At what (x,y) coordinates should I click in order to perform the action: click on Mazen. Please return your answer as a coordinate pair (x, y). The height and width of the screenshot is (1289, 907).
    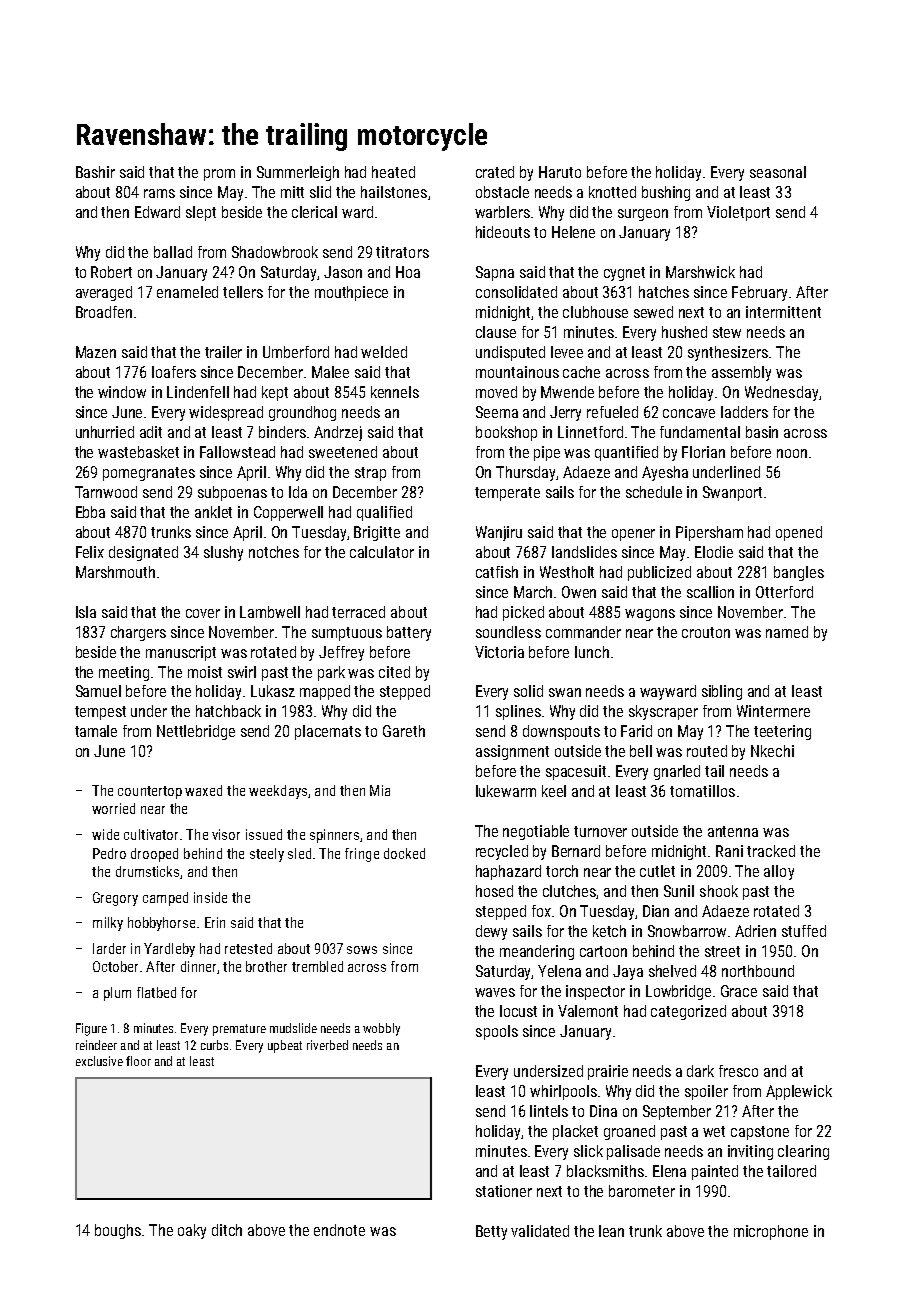
    Looking at the image, I should click on (96, 352).
